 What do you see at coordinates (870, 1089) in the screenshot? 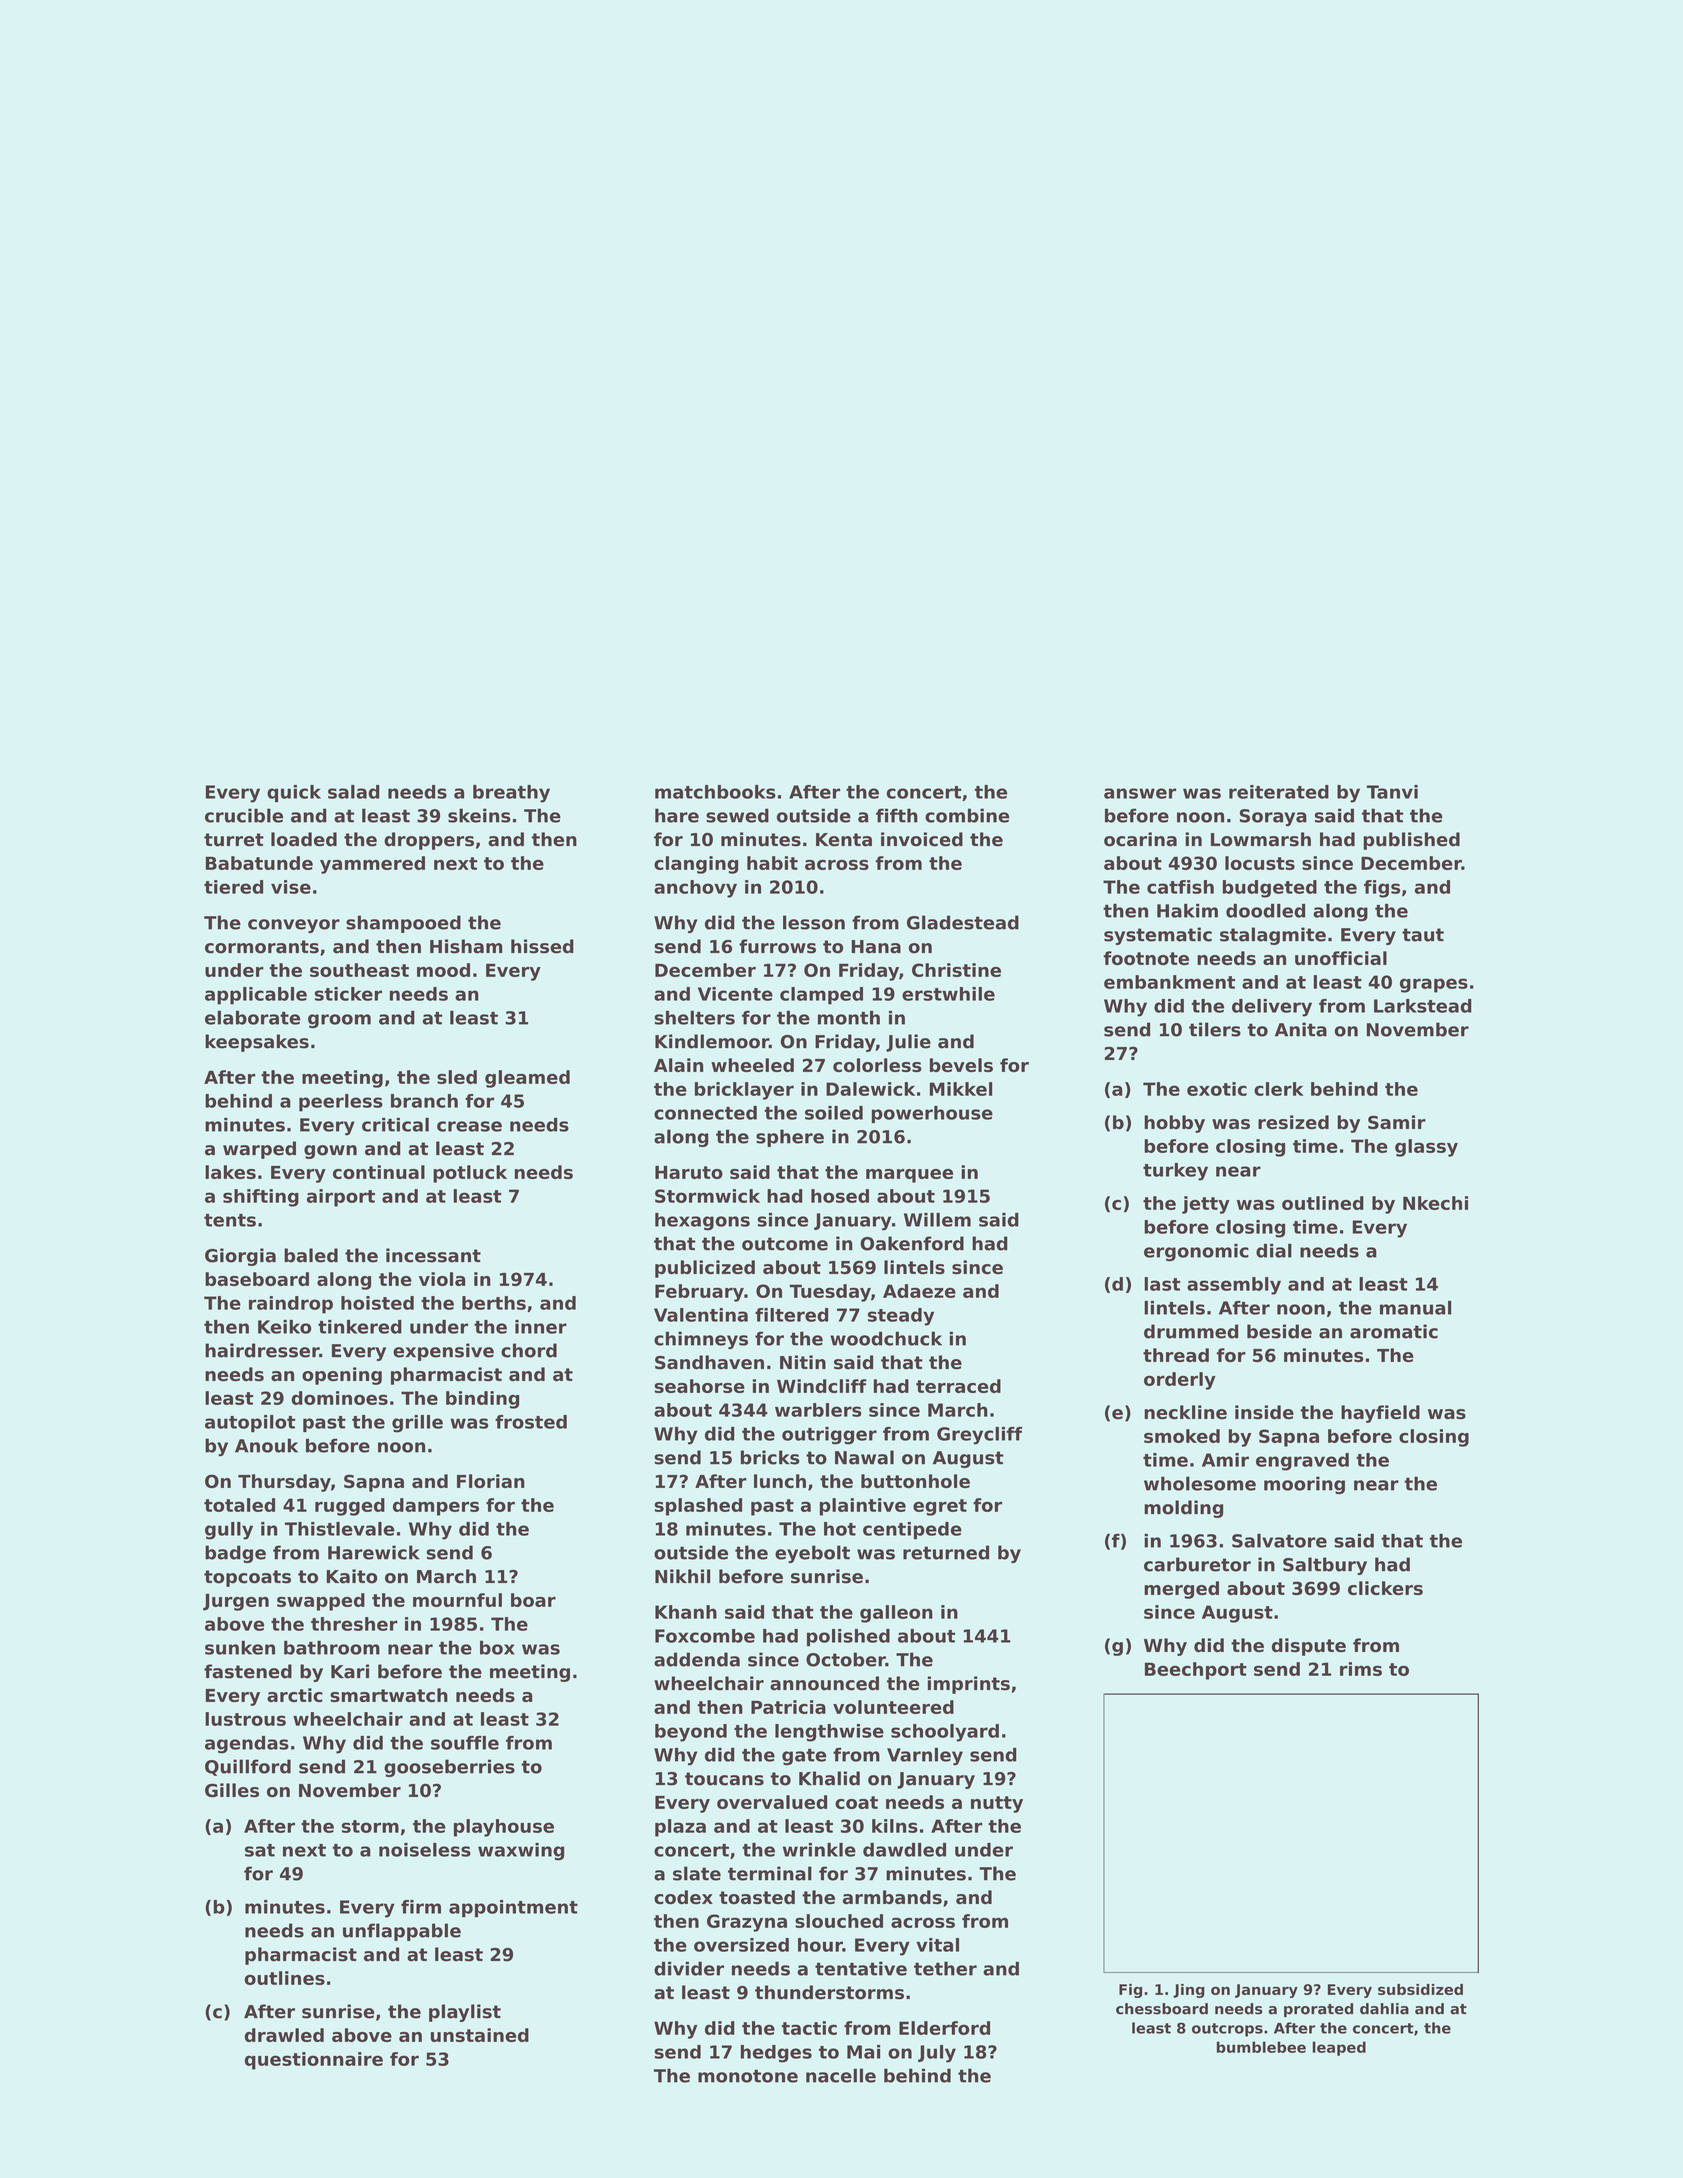
I see `Dalewick` at bounding box center [870, 1089].
